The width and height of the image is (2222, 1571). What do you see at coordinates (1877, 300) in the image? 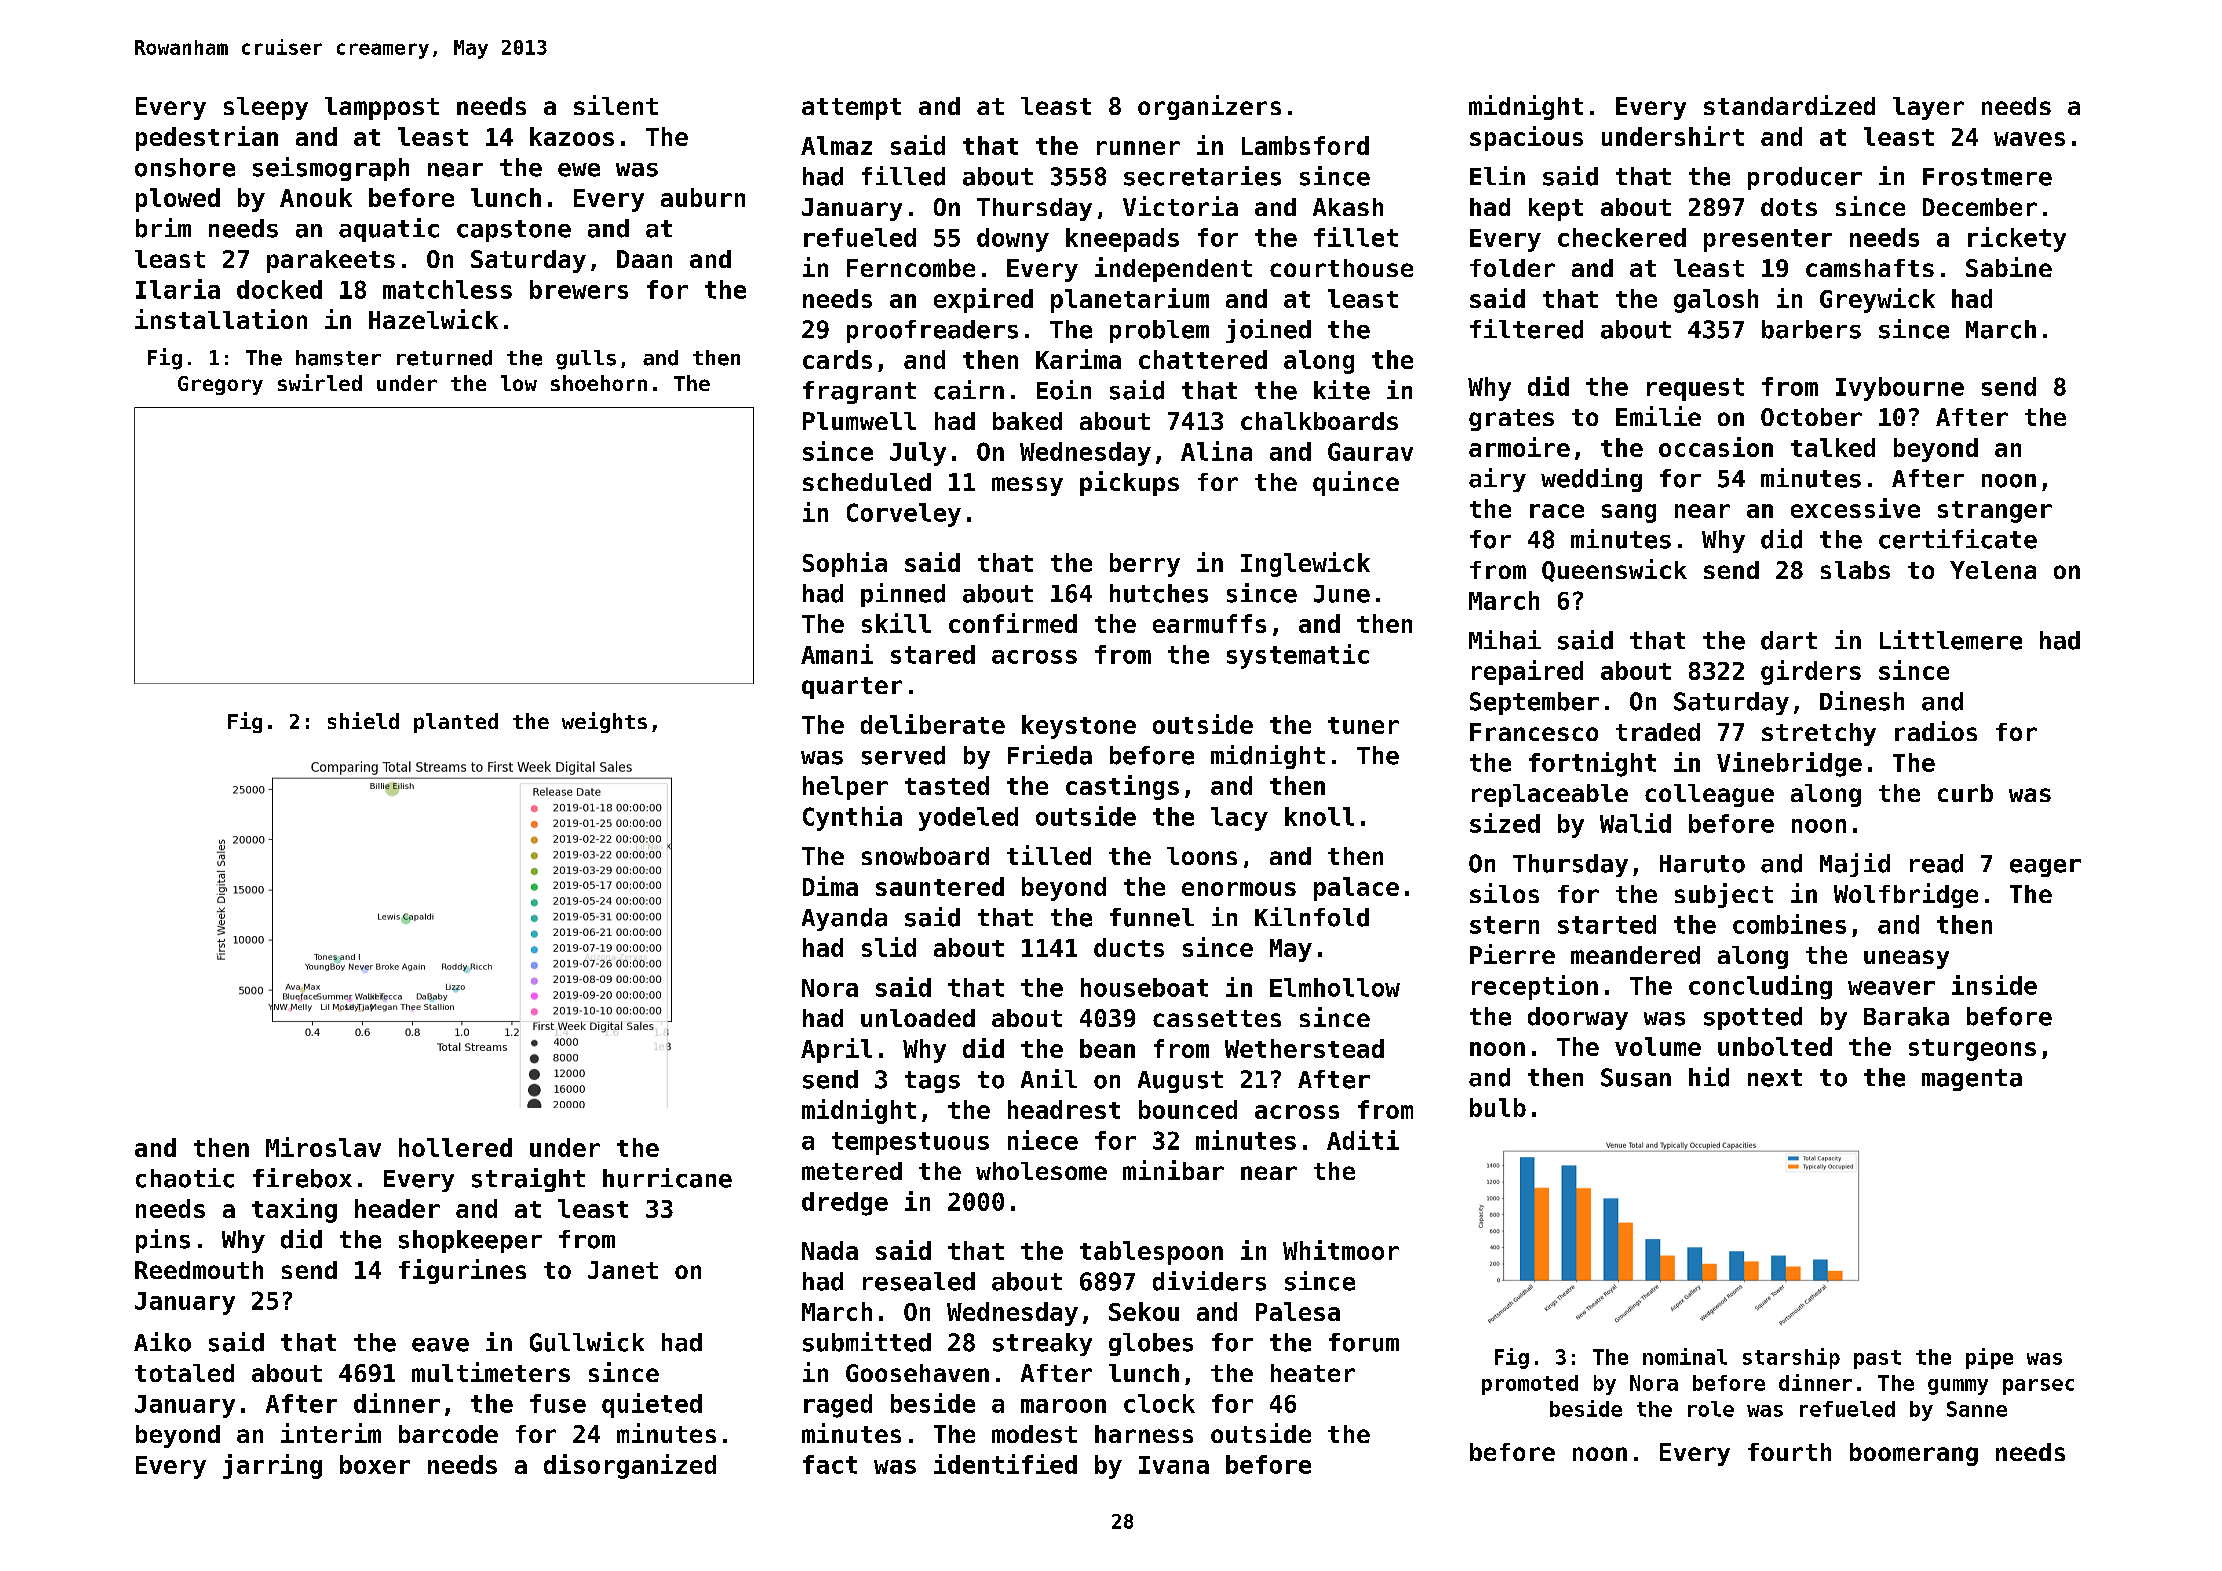
I see `Greywick` at bounding box center [1877, 300].
